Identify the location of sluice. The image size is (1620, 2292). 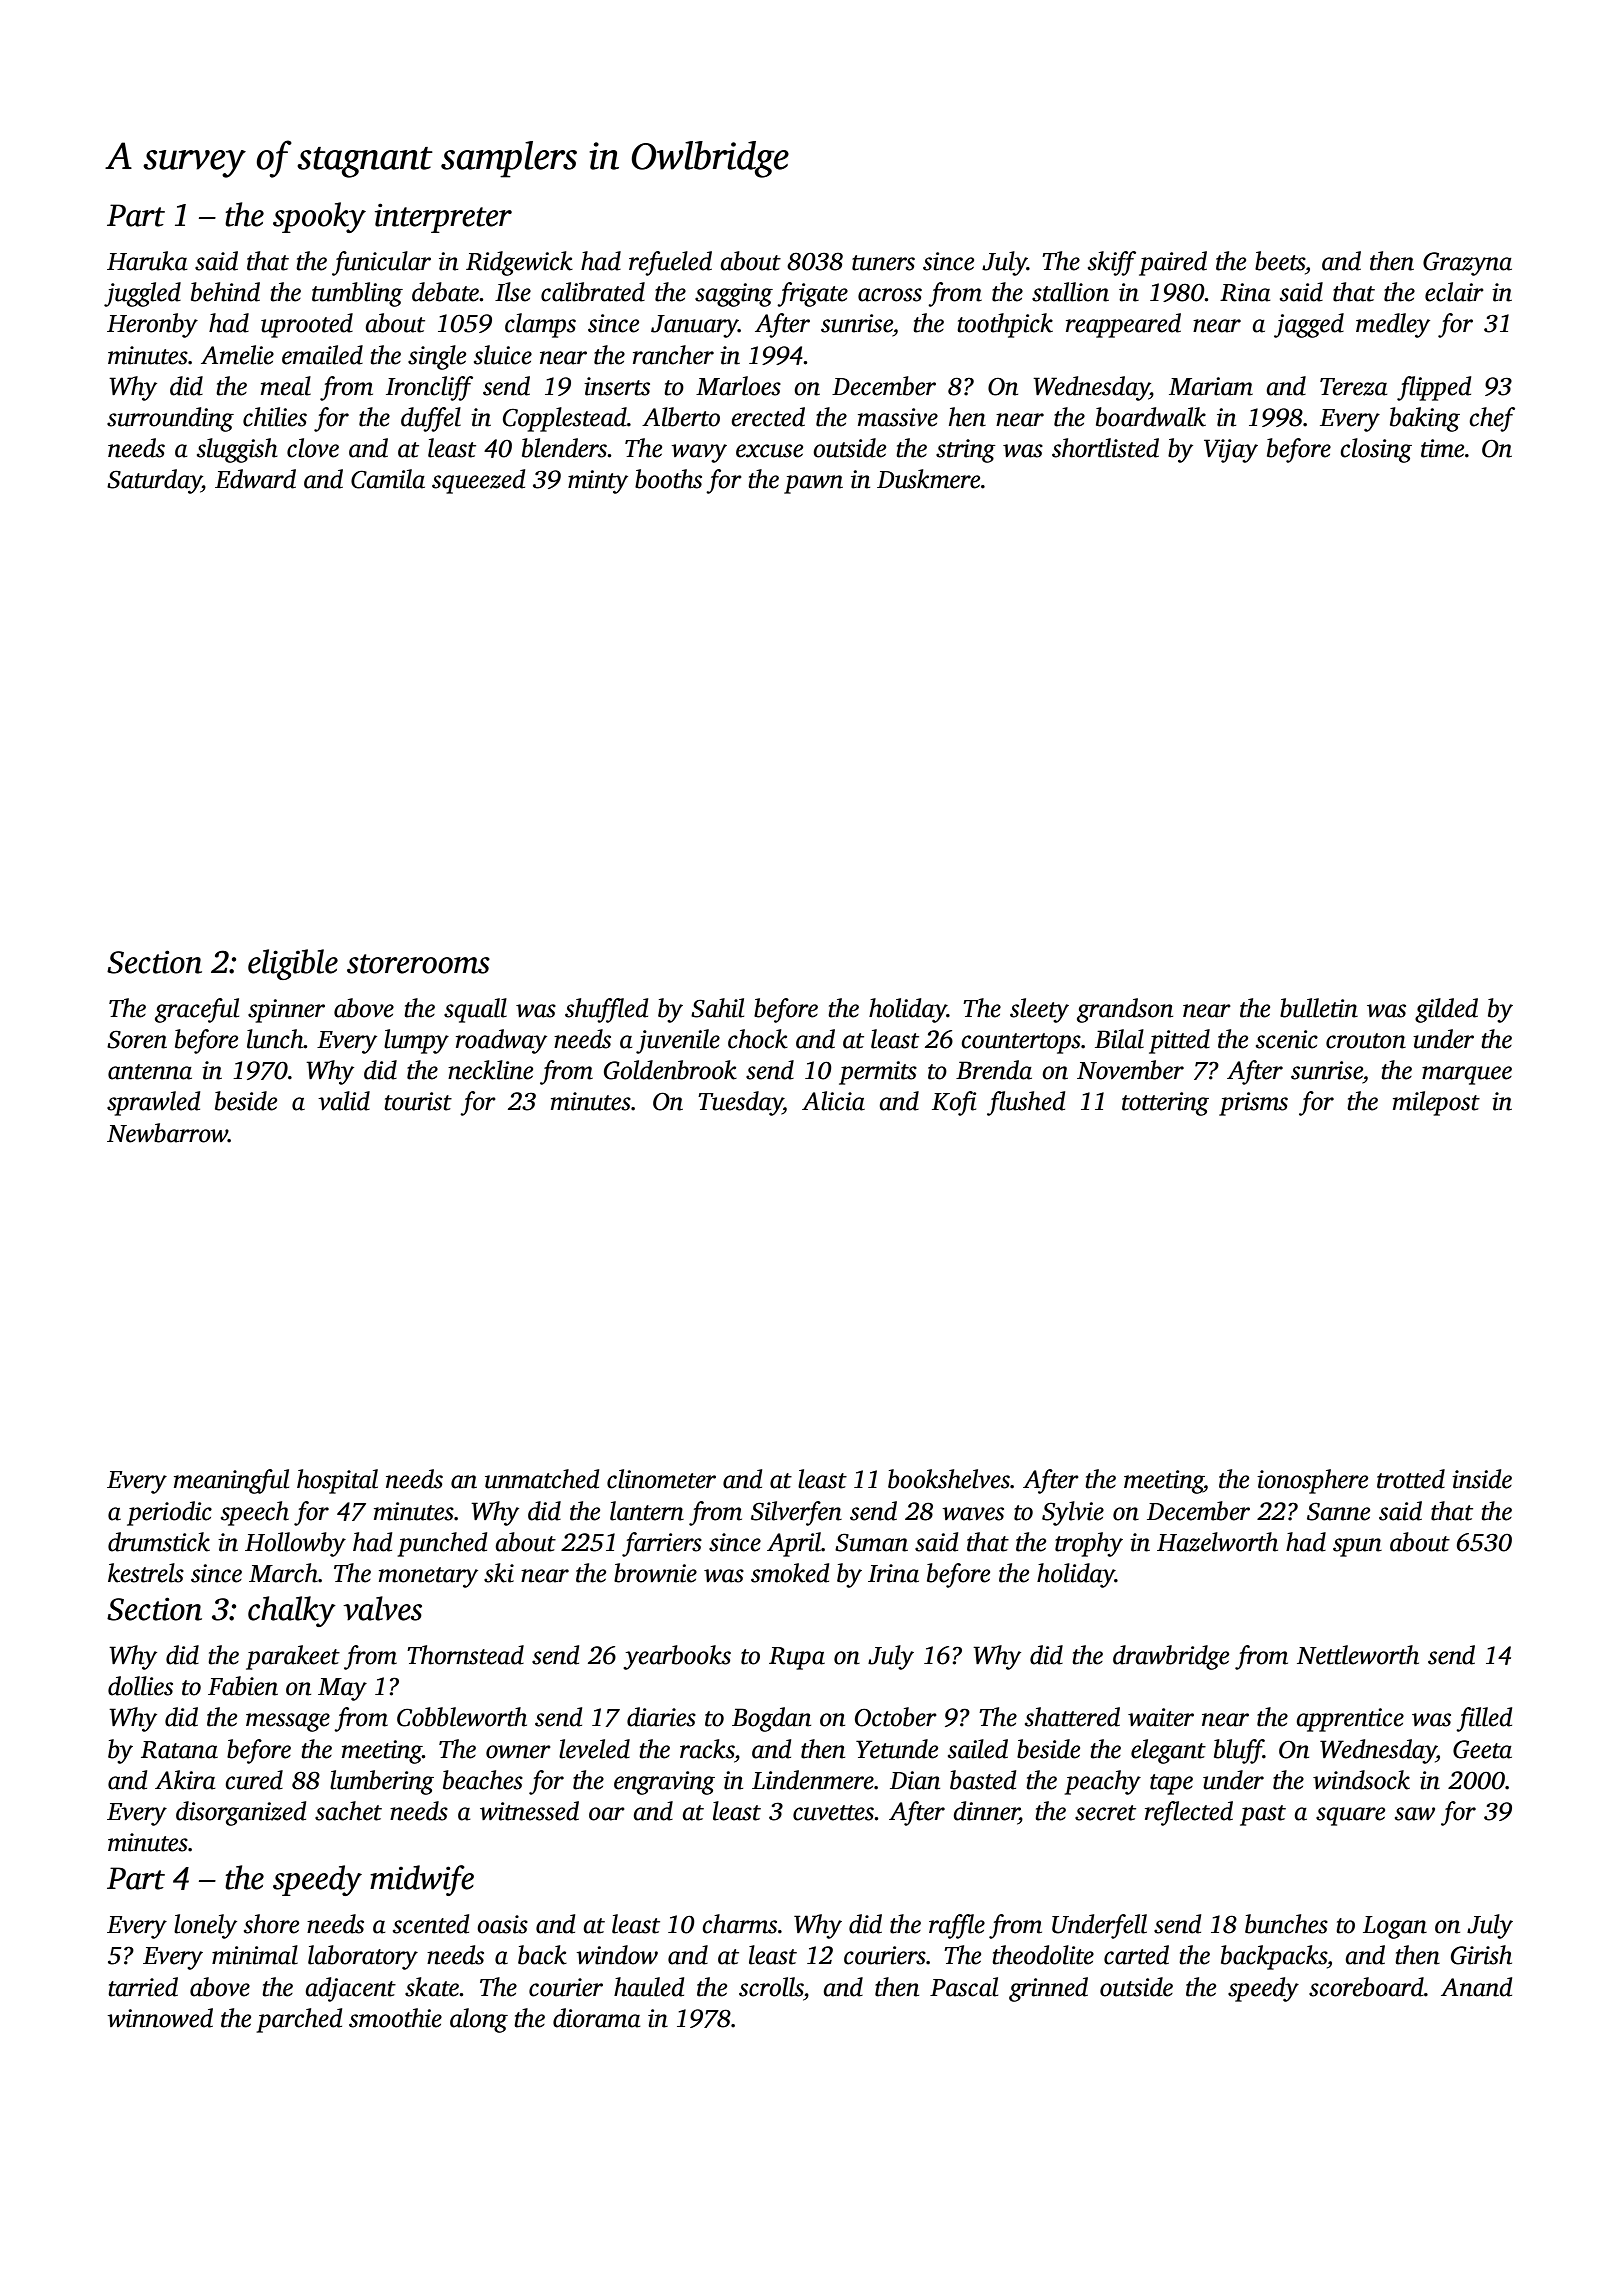
(503, 355).
